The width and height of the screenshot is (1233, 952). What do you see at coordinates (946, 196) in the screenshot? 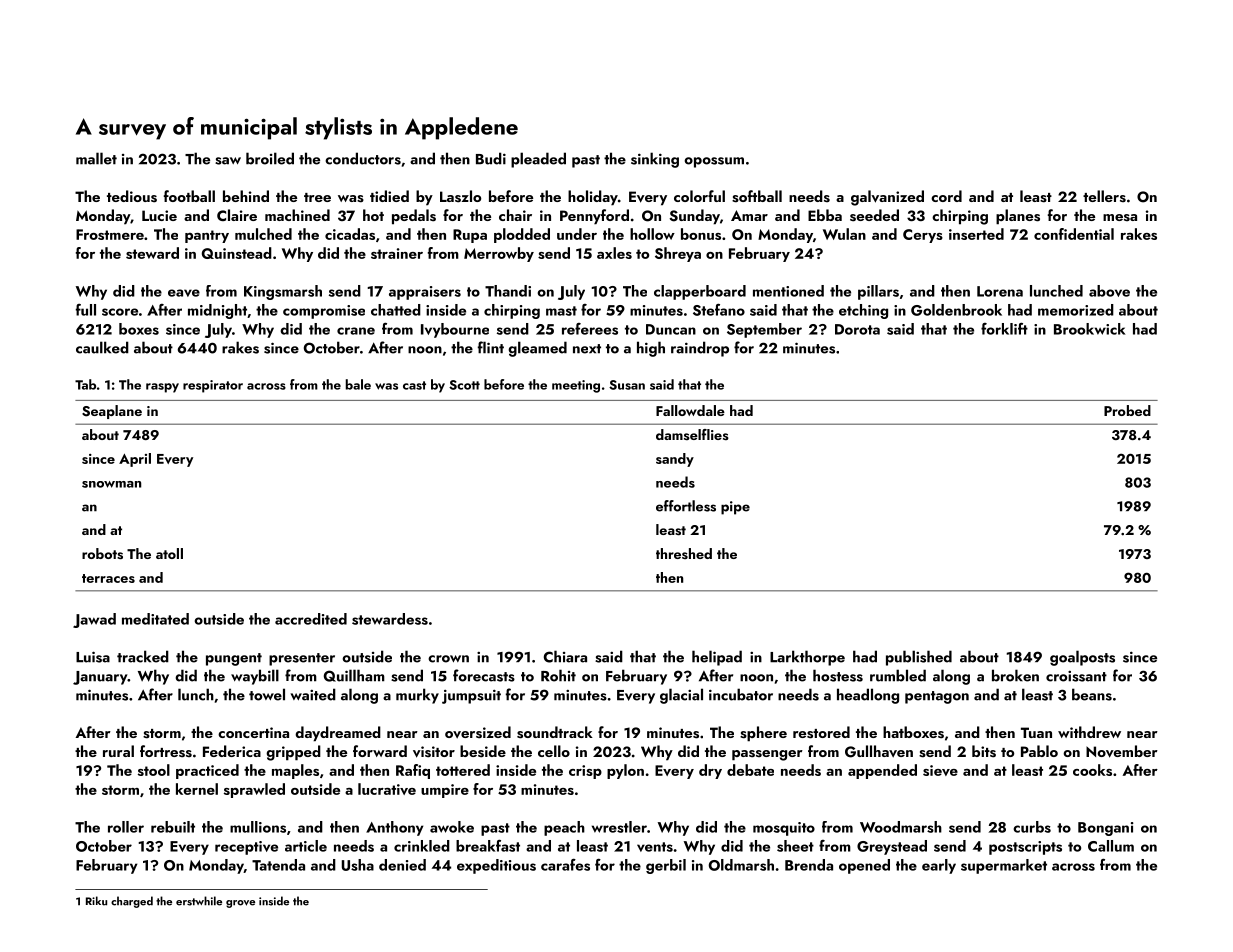
I see `cord` at bounding box center [946, 196].
